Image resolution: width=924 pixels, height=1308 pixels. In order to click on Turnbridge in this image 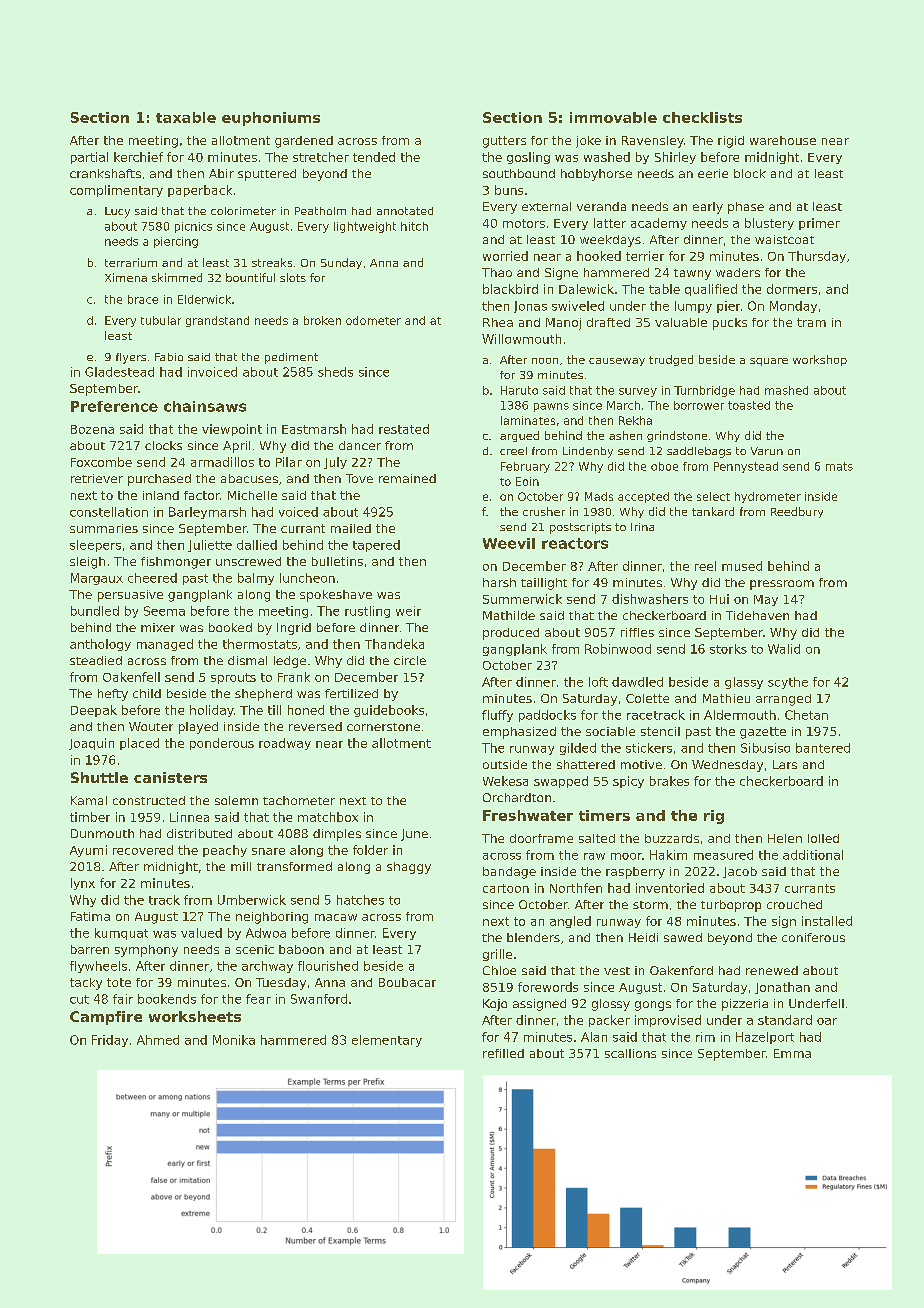, I will do `click(704, 391)`.
